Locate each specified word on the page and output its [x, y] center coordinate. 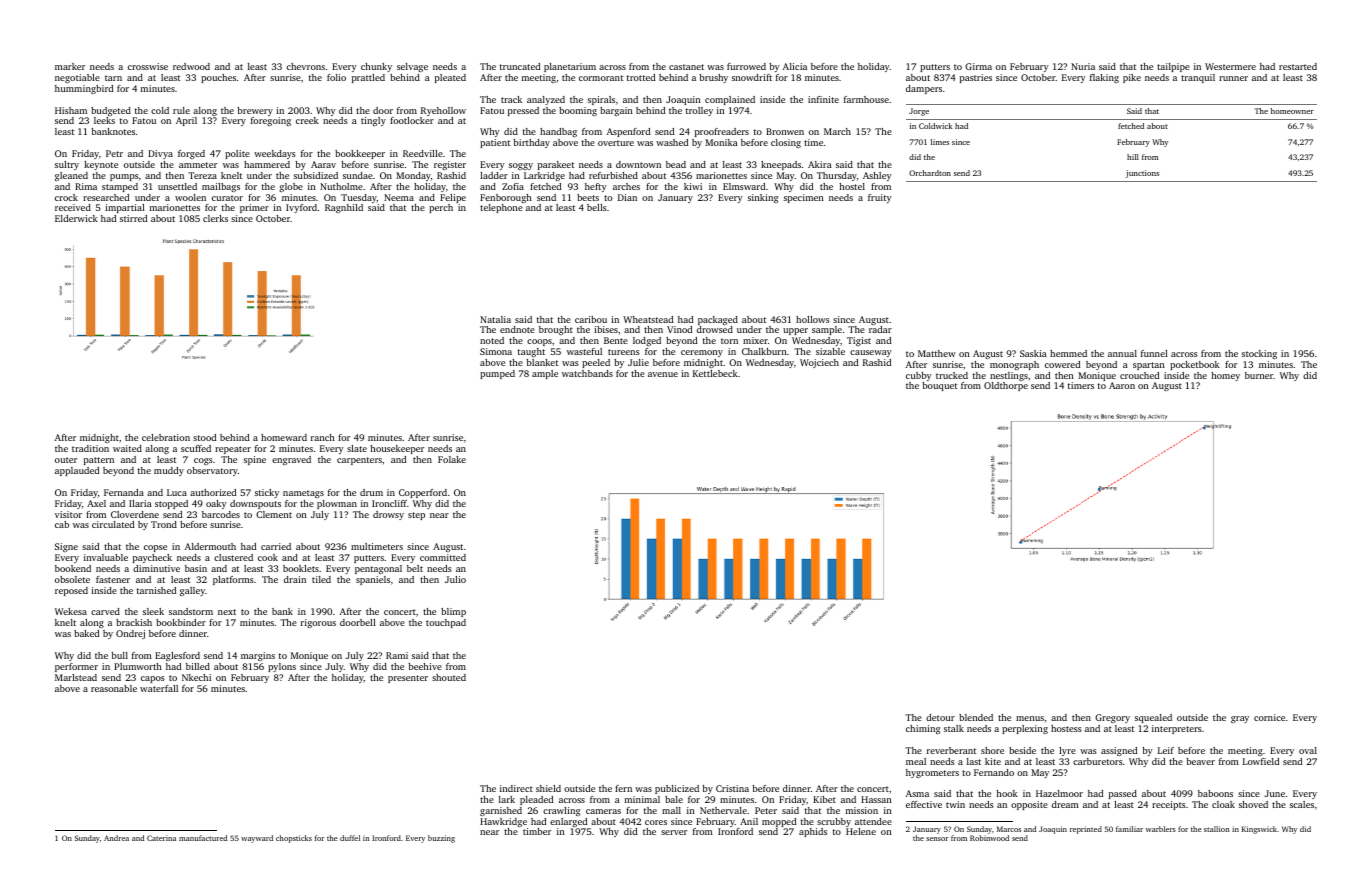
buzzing [441, 839]
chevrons [306, 66]
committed [443, 557]
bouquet [939, 386]
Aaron [1122, 385]
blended [976, 717]
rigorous [318, 623]
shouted [449, 677]
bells [597, 207]
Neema [399, 197]
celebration [166, 437]
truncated [520, 66]
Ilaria [140, 503]
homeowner [1292, 111]
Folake [452, 459]
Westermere [1230, 66]
